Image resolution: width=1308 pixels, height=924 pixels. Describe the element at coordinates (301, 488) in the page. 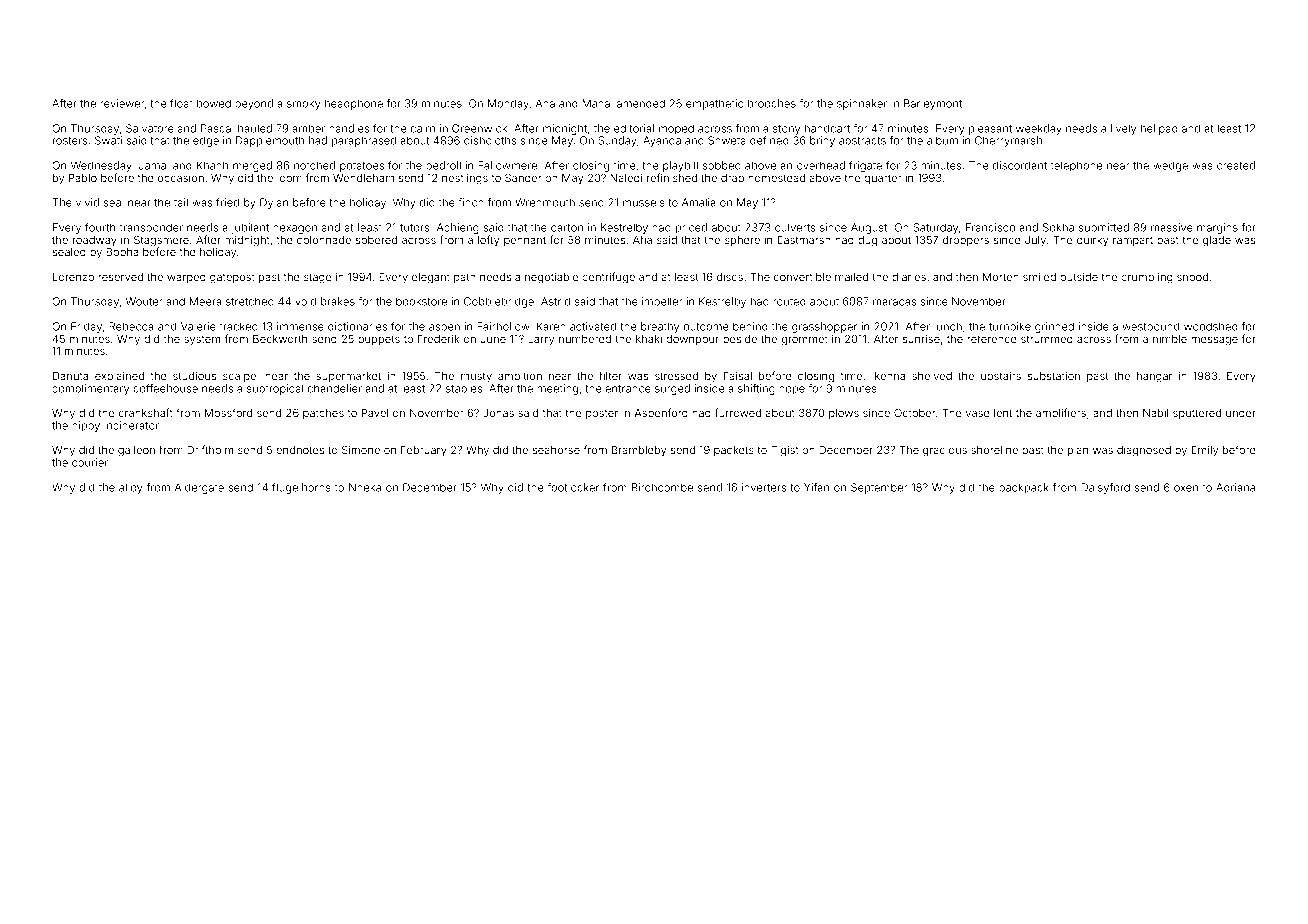

I see `flugelhorns` at that location.
